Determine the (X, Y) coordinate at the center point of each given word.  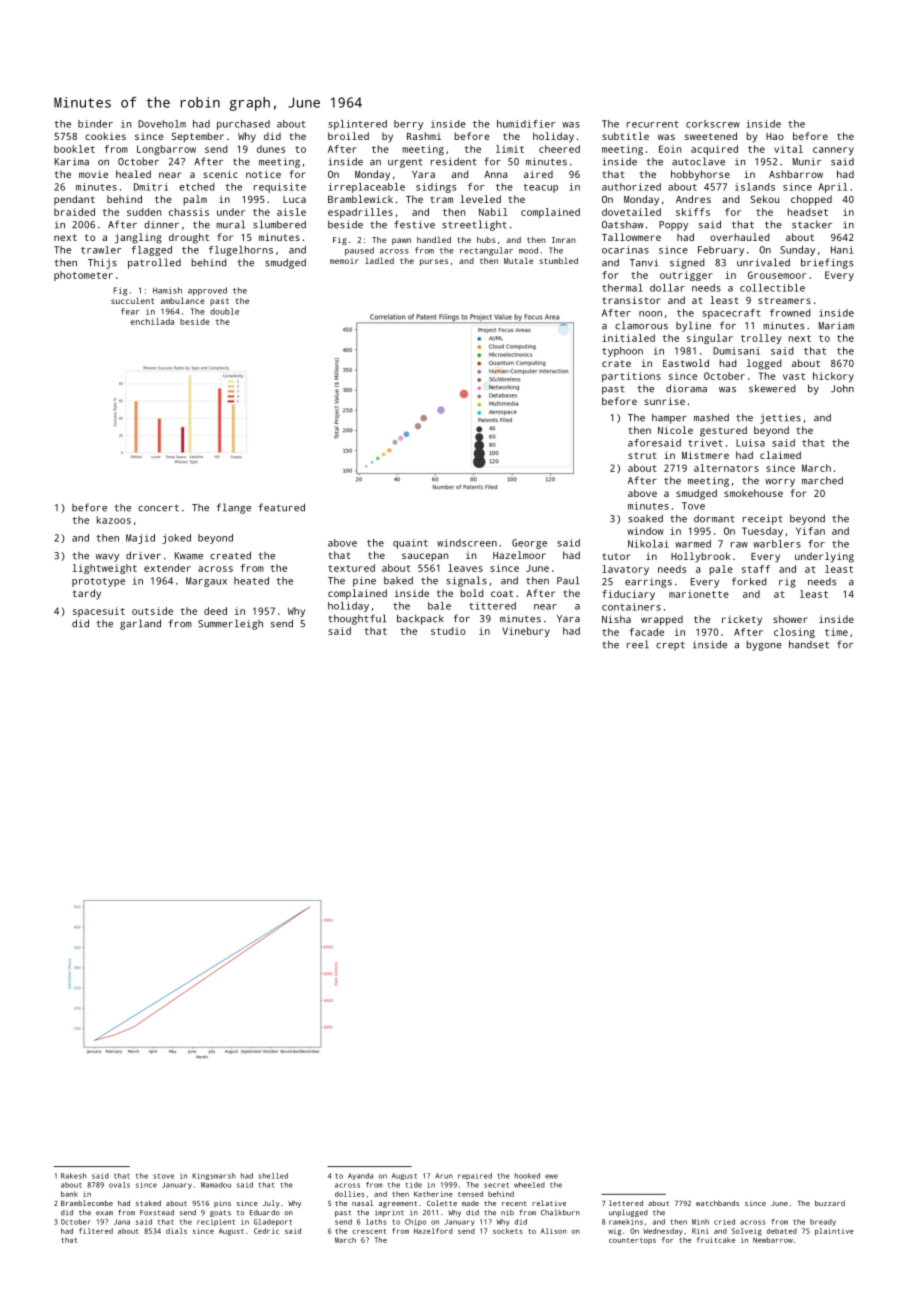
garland (140, 624)
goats (220, 1213)
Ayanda (360, 1176)
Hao (775, 136)
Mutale (518, 260)
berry (408, 125)
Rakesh (74, 1176)
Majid (140, 539)
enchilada (152, 321)
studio (448, 631)
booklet (74, 149)
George (529, 544)
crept (670, 646)
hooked (527, 1176)
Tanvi (644, 263)
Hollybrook (701, 557)
